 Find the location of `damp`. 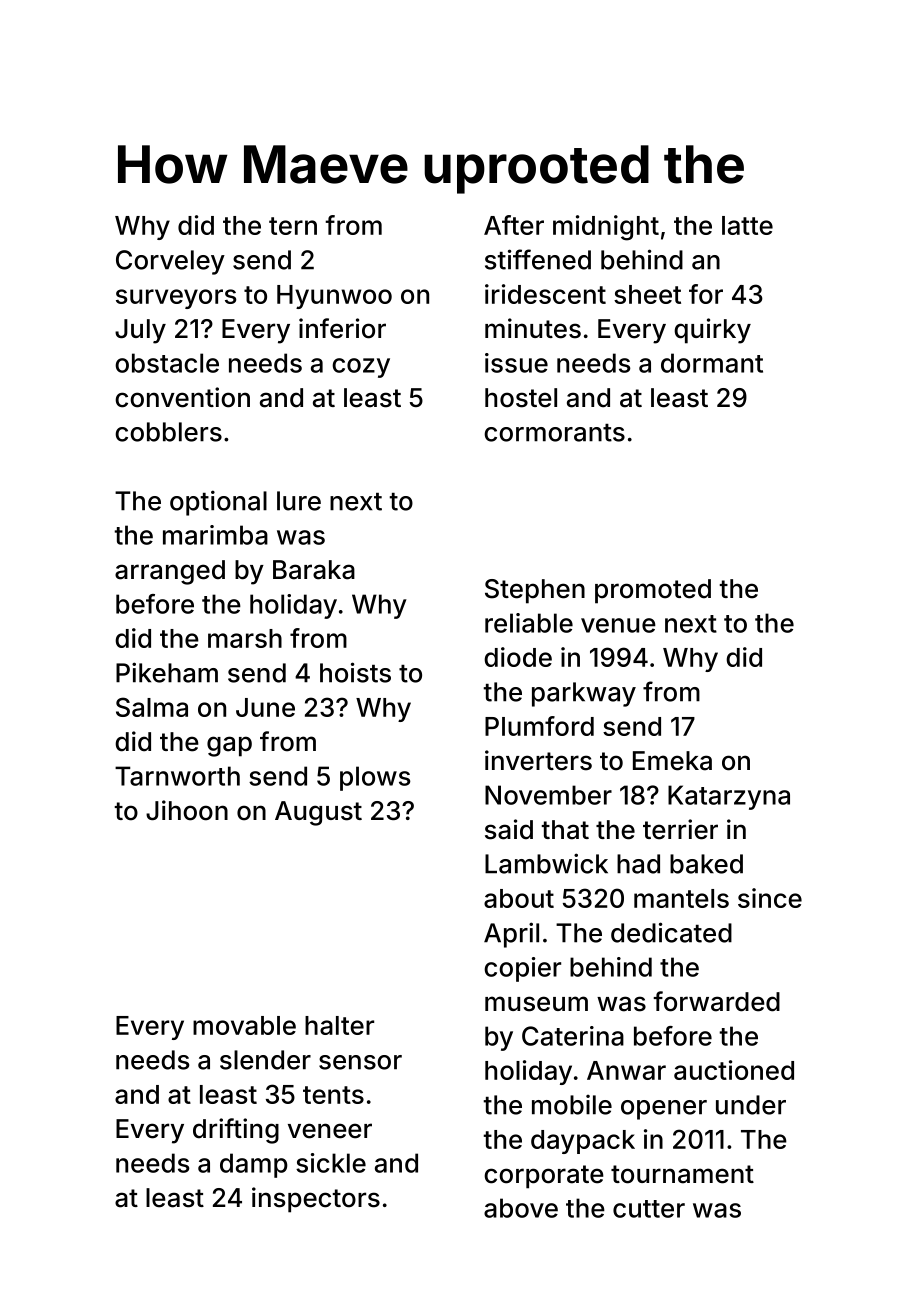

damp is located at coordinates (254, 1165).
